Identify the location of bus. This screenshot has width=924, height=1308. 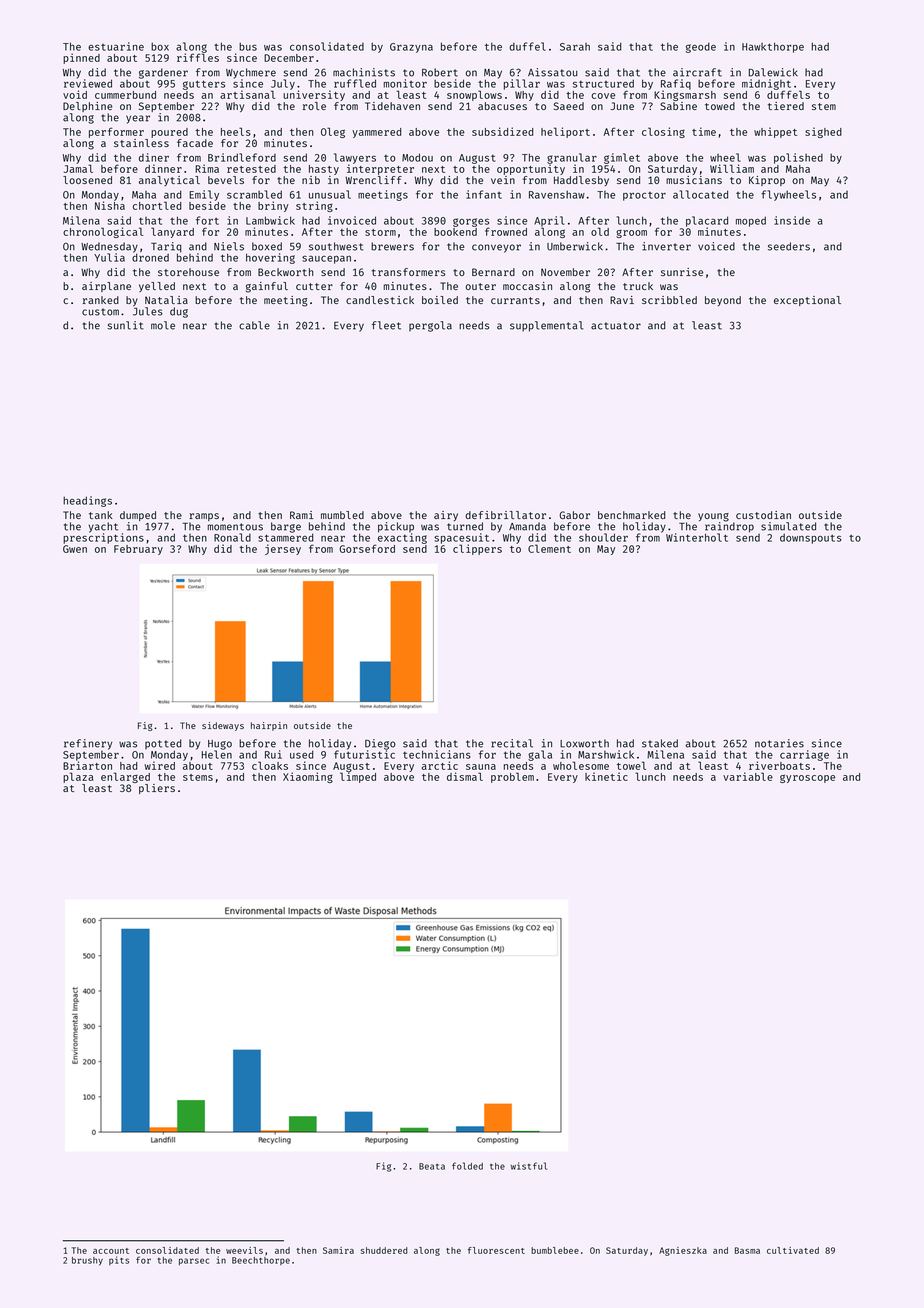
(248, 46).
